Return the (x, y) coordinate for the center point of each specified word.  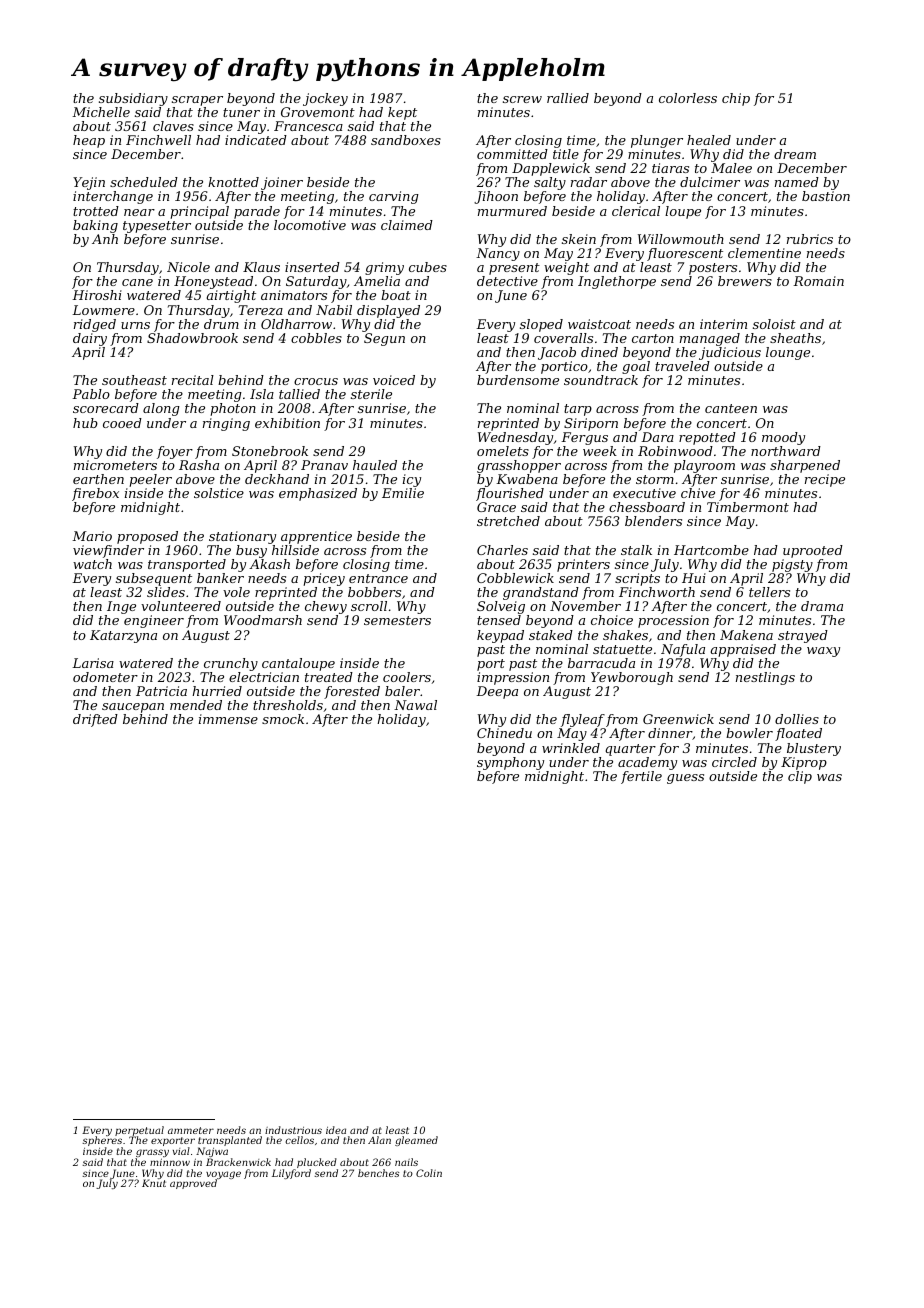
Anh (105, 239)
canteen (731, 408)
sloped (541, 325)
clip (800, 777)
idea (336, 1130)
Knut (154, 1183)
